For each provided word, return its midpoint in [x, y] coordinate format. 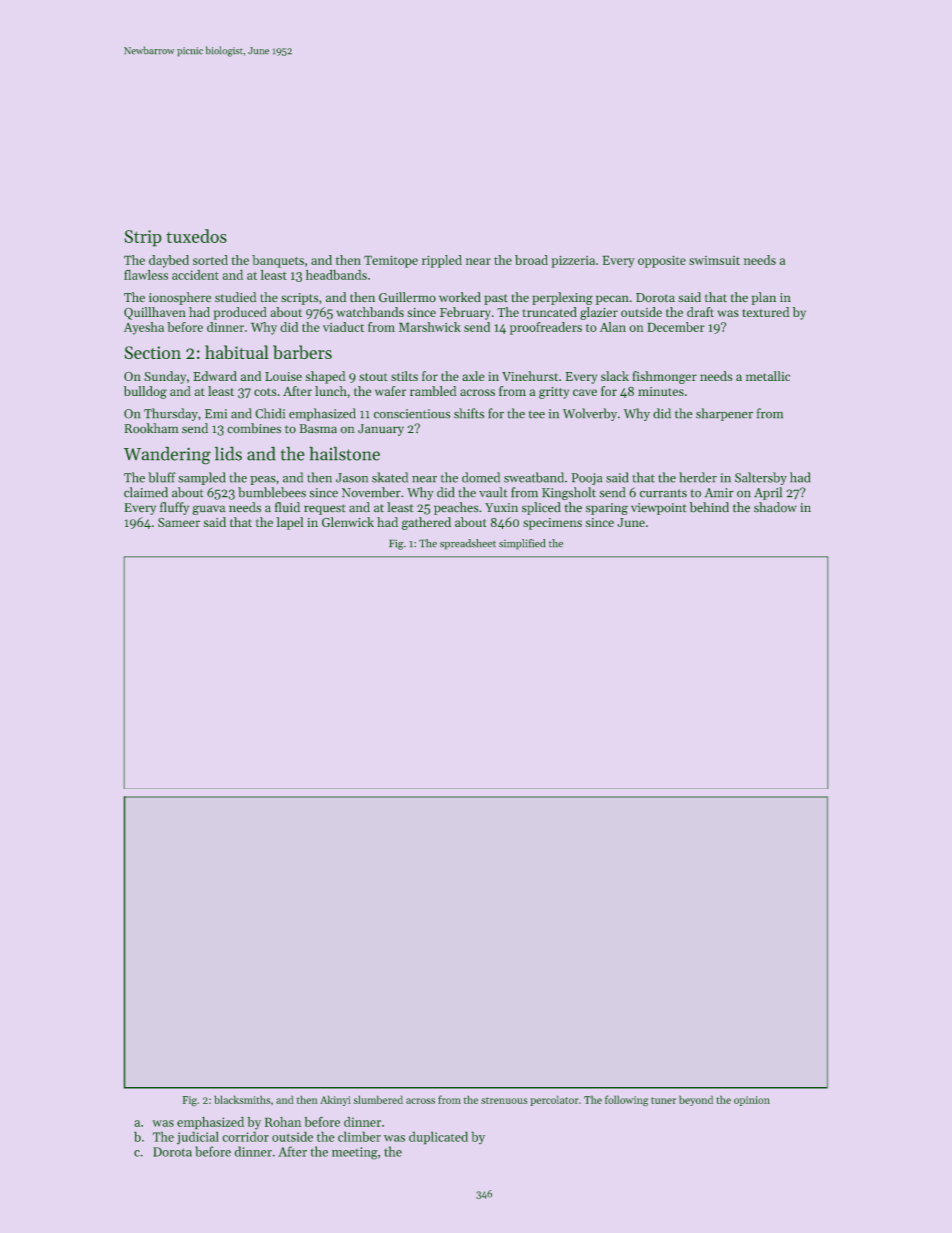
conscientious [412, 414]
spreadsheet [468, 544]
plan [764, 298]
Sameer [179, 522]
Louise [283, 376]
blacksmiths [242, 1099]
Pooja [587, 479]
